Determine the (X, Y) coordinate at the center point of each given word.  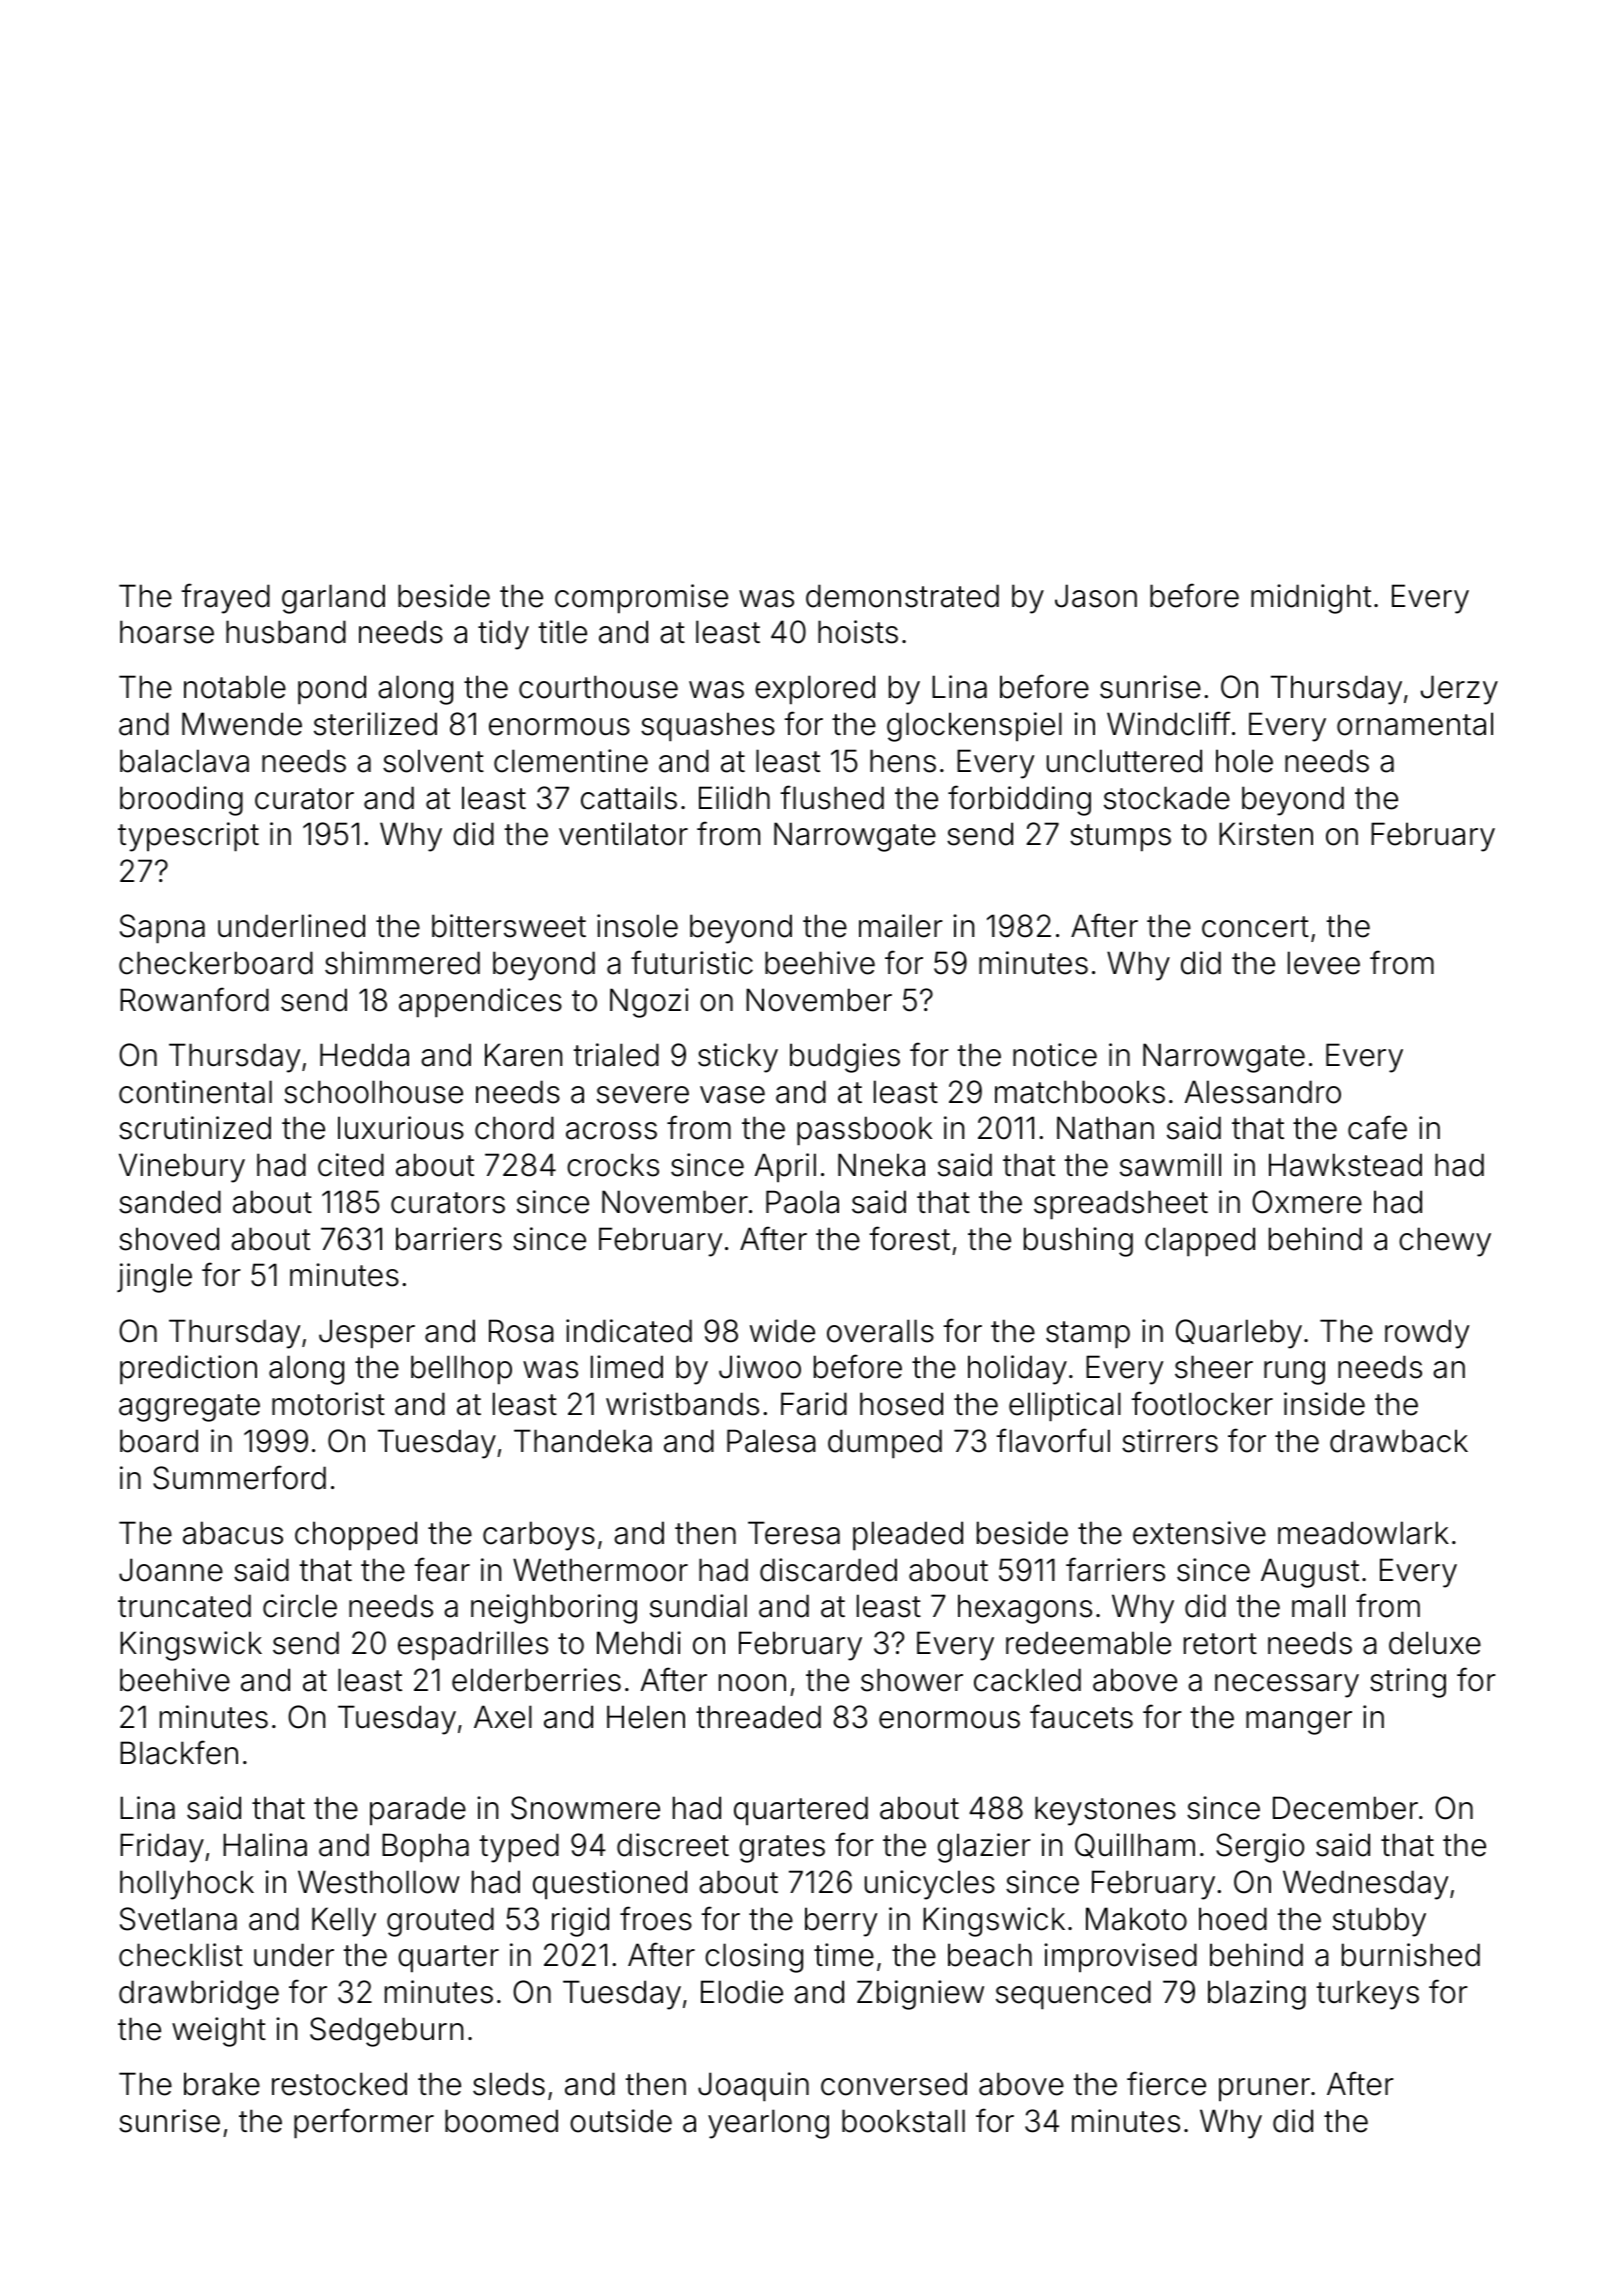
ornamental (1415, 724)
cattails (629, 798)
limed (627, 1367)
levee (1324, 963)
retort (1220, 1644)
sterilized (375, 724)
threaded (758, 1717)
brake (222, 2084)
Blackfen (179, 1752)
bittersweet (509, 926)
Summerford (239, 1477)
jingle (154, 1278)
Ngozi (649, 1003)
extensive (1199, 1533)
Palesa (771, 1441)
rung (1294, 1373)
